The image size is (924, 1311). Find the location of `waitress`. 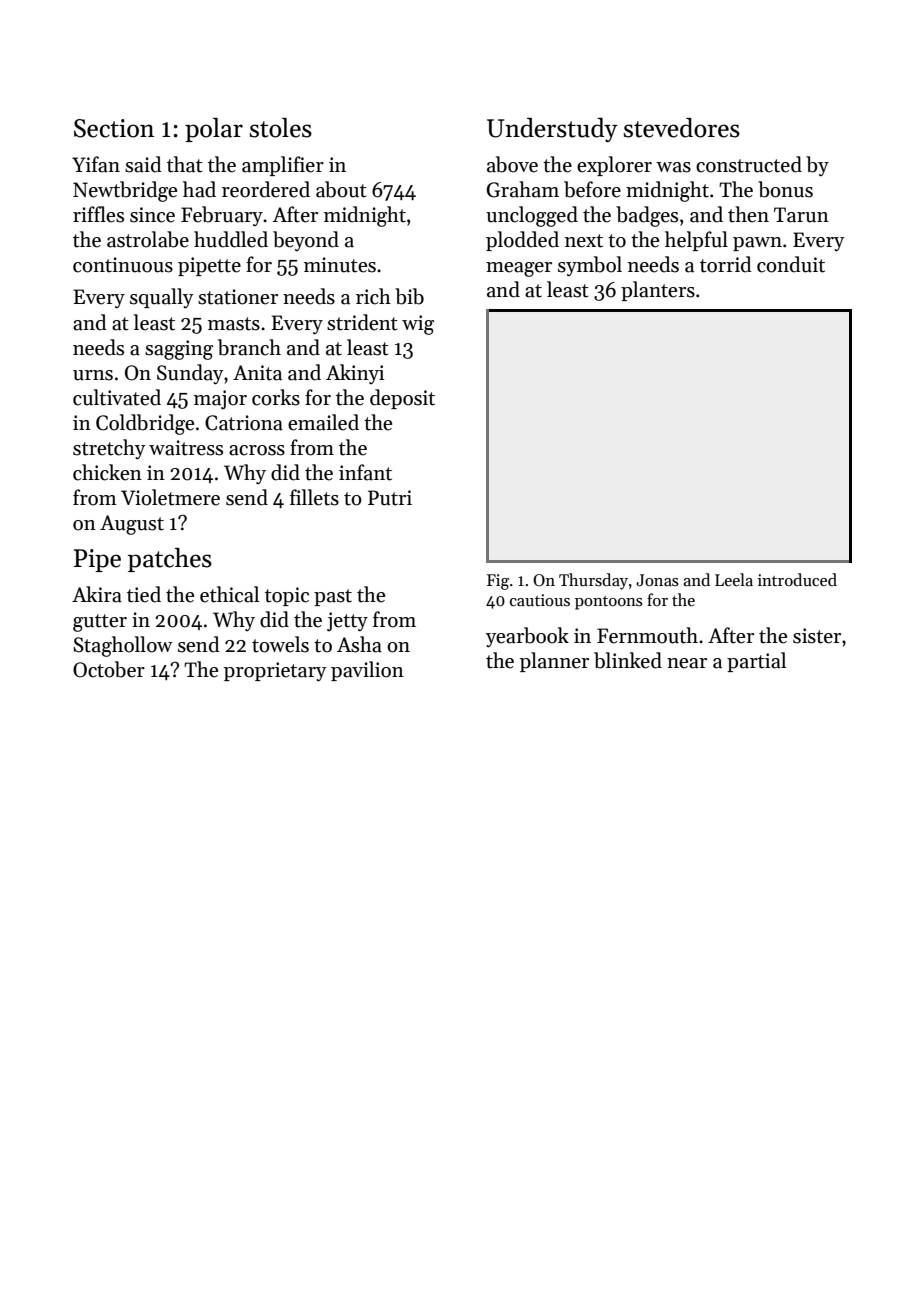

waitress is located at coordinates (186, 448).
